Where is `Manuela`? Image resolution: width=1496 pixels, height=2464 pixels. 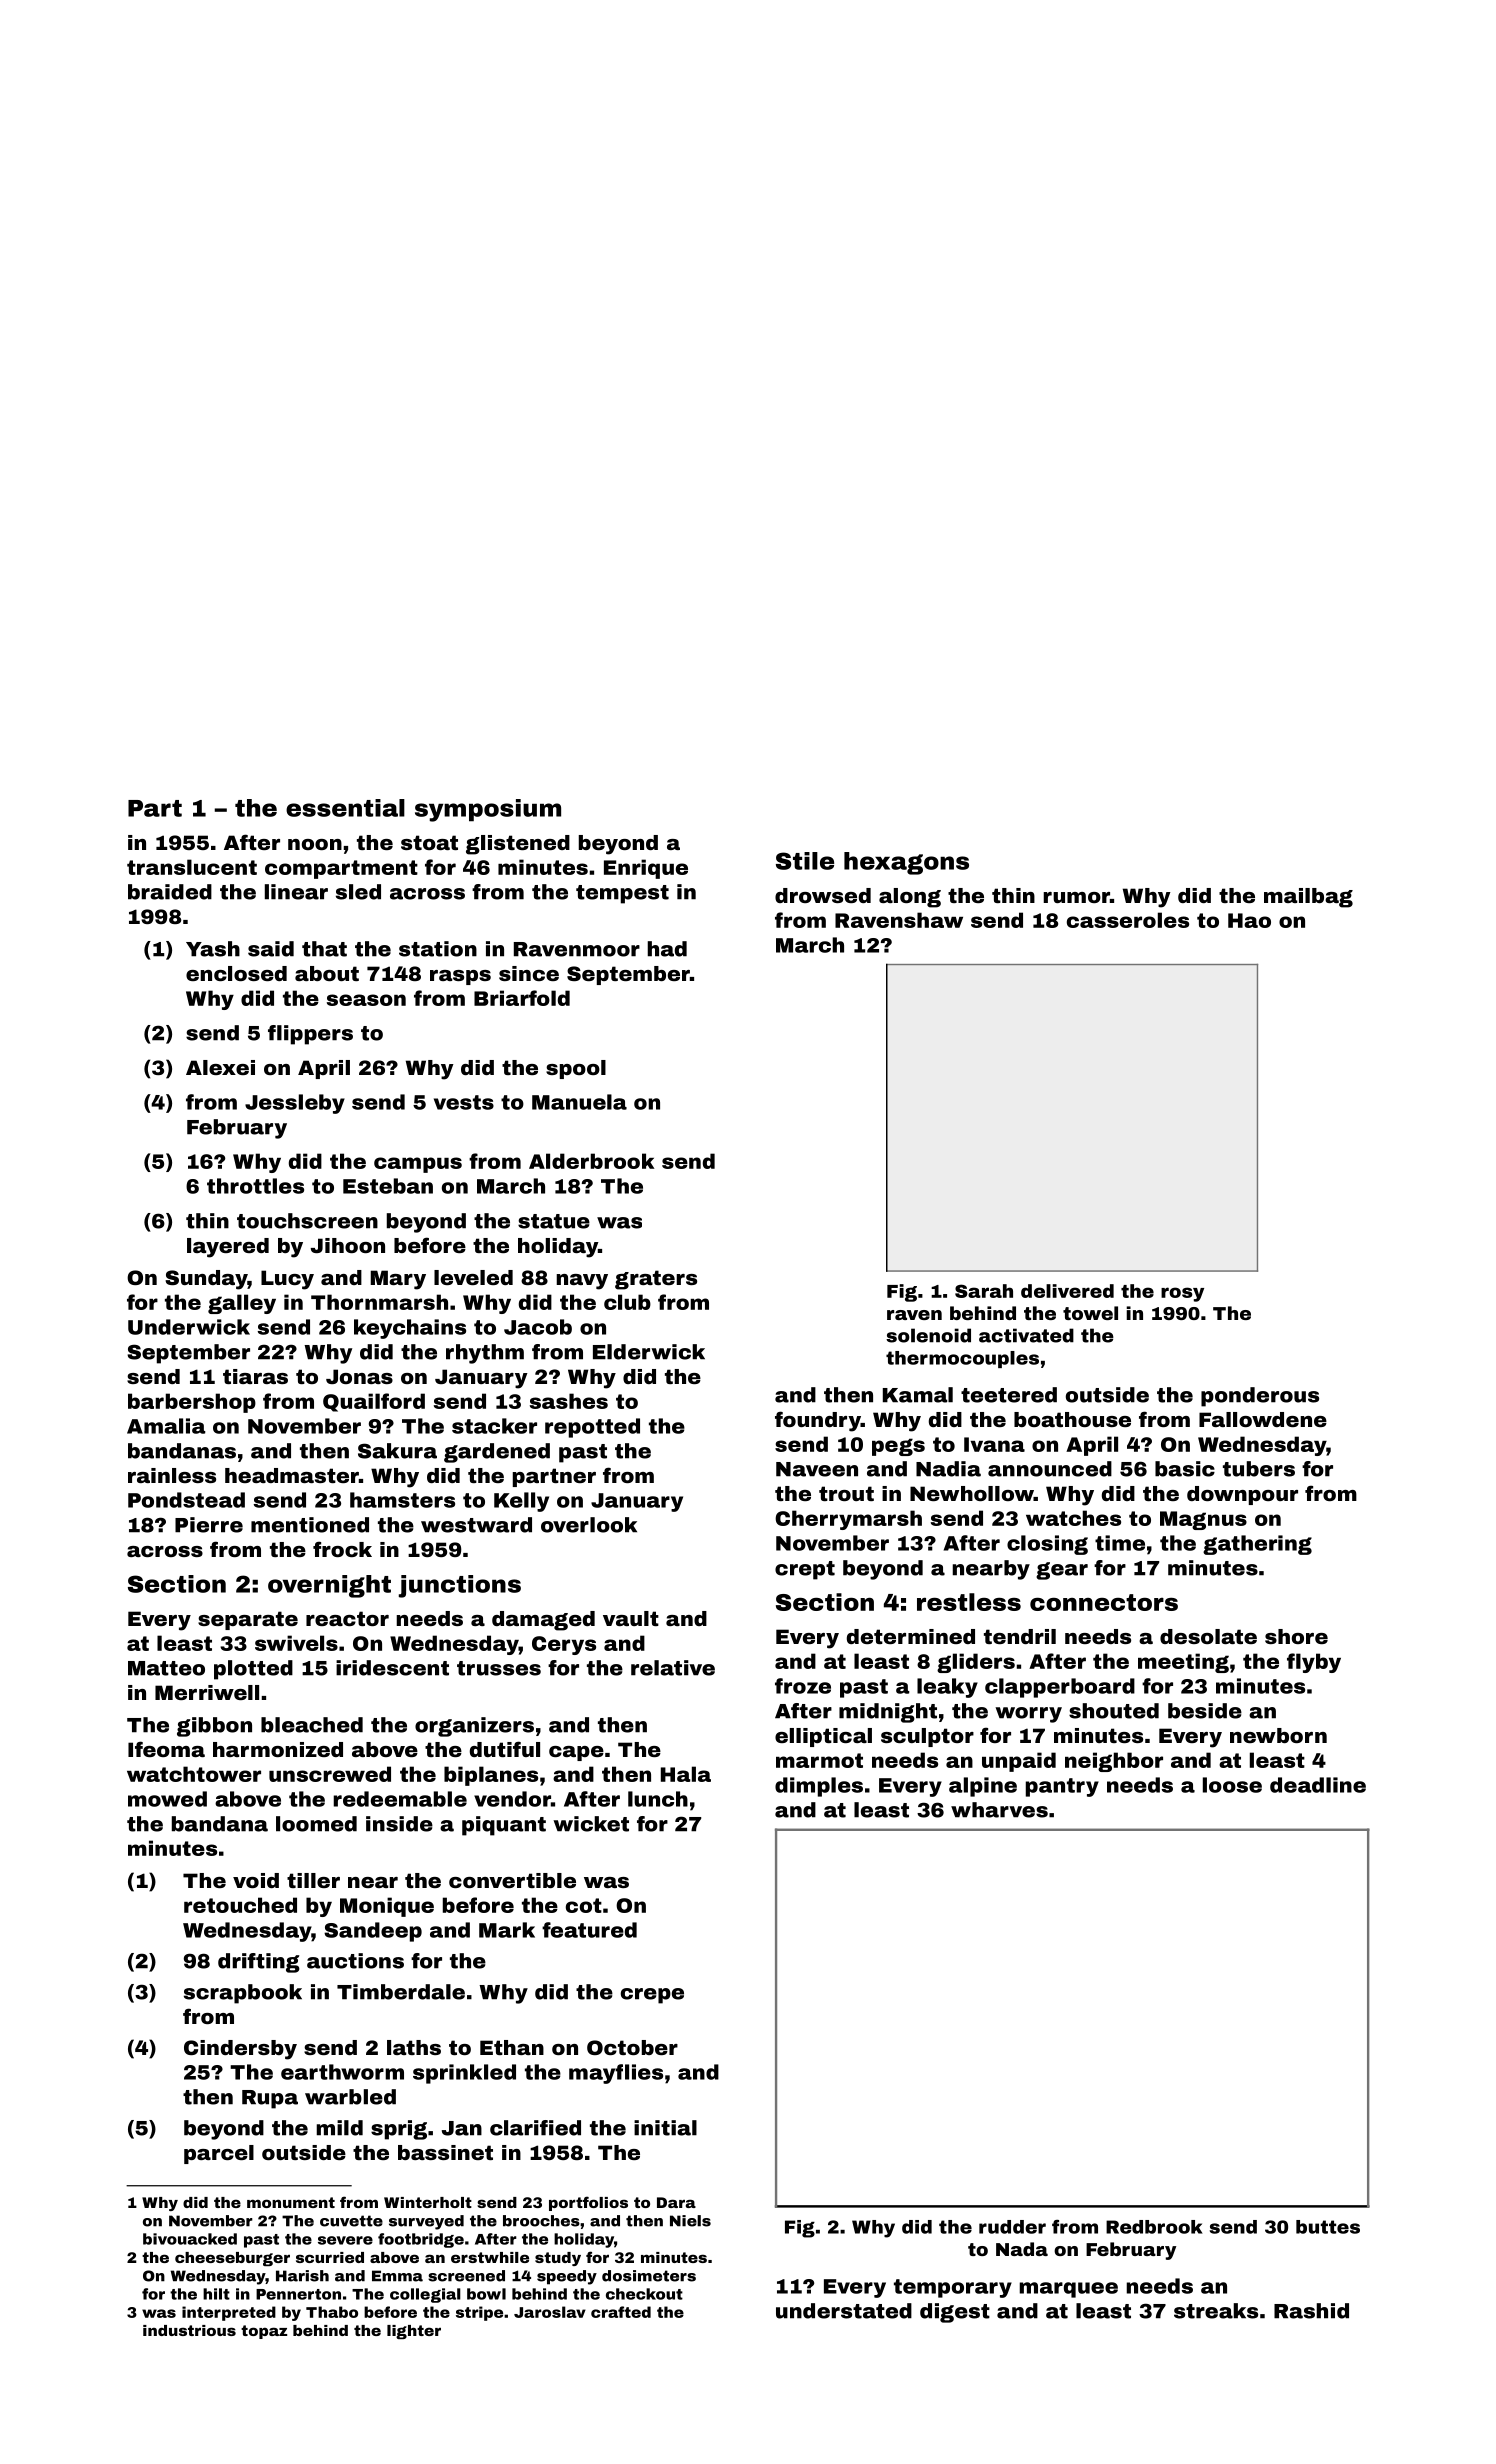 Manuela is located at coordinates (579, 1102).
